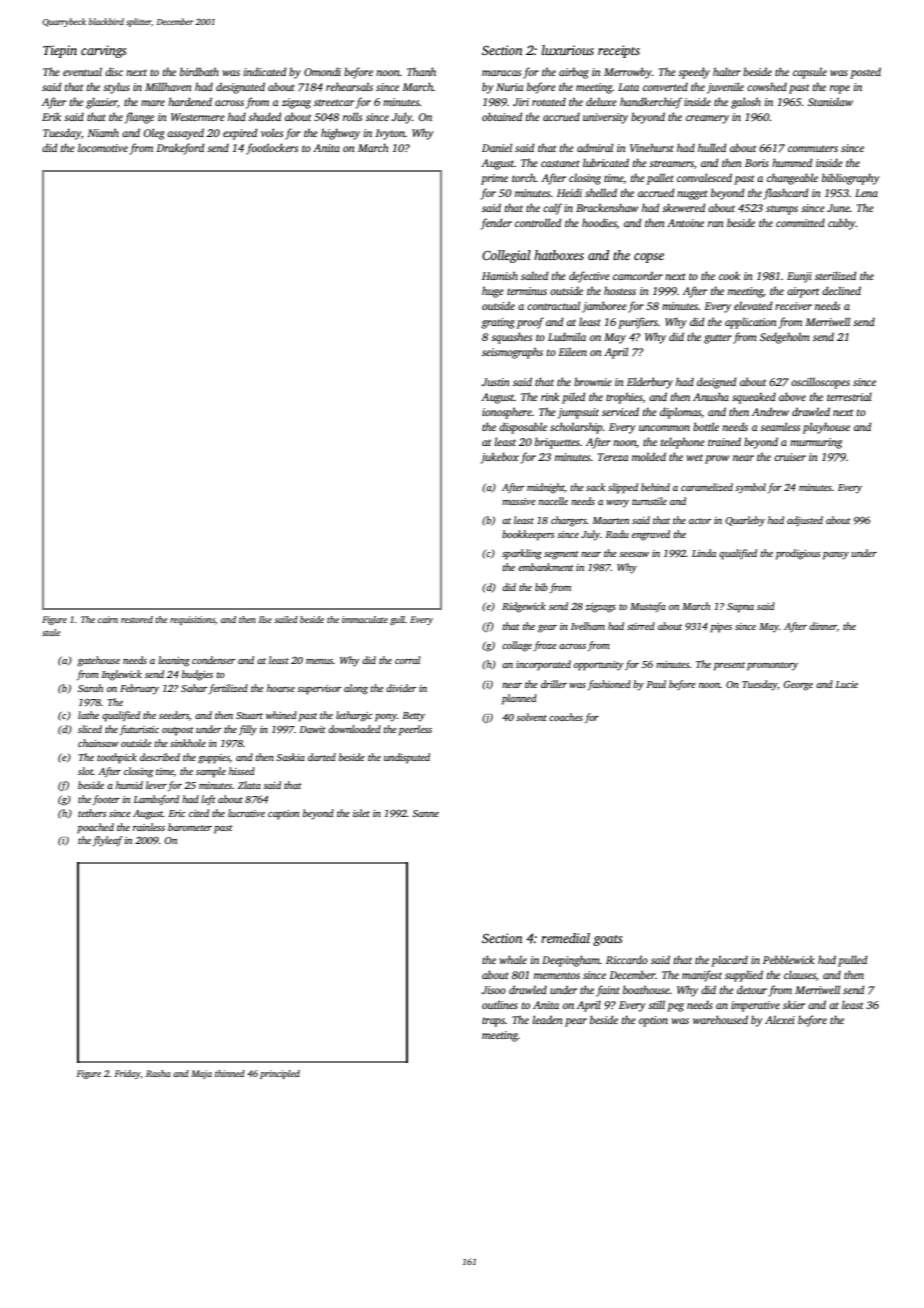 Image resolution: width=924 pixels, height=1308 pixels. I want to click on huge, so click(493, 292).
